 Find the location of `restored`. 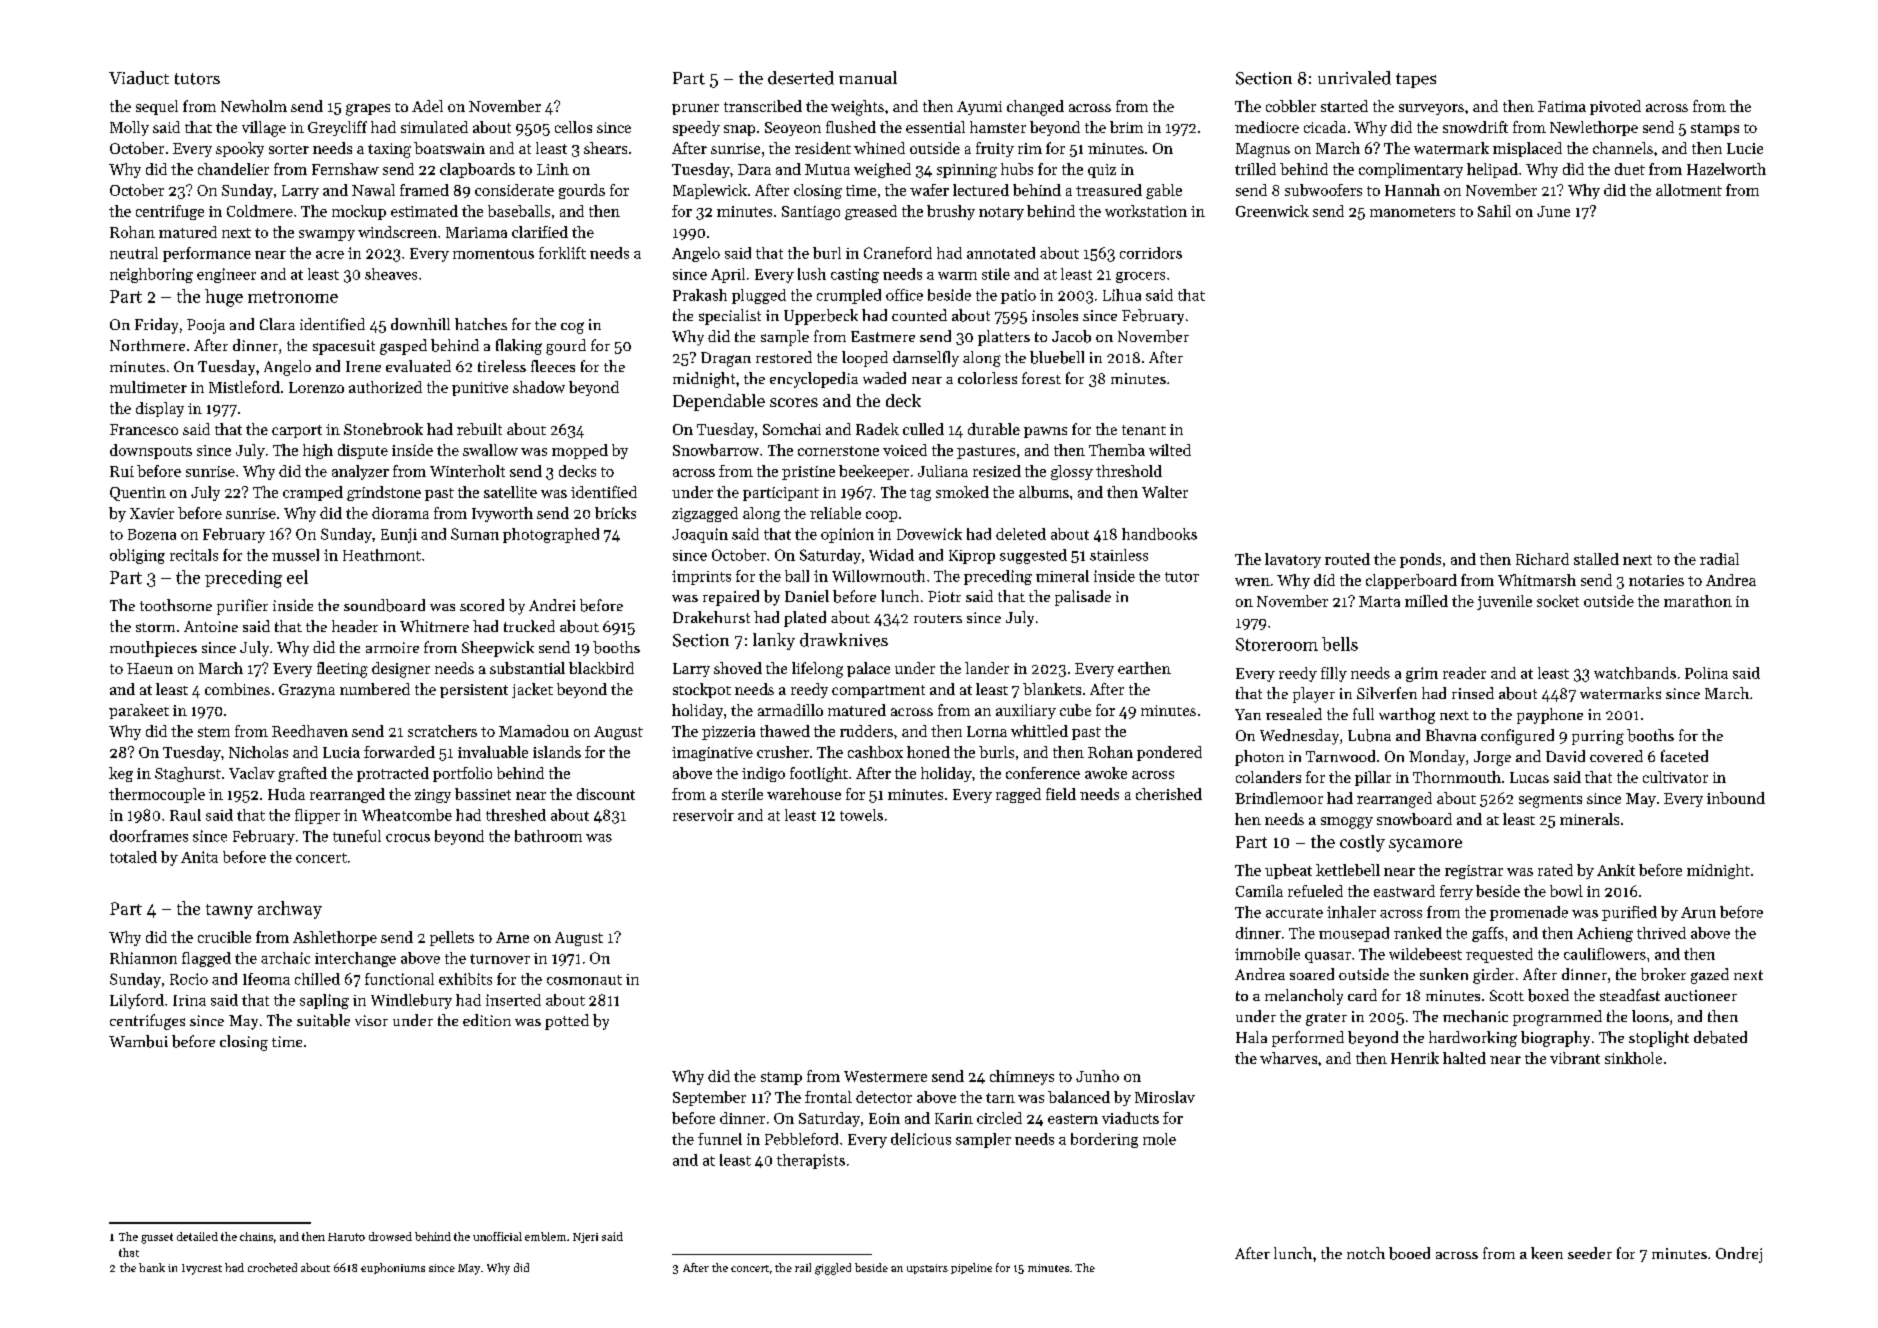

restored is located at coordinates (784, 357).
